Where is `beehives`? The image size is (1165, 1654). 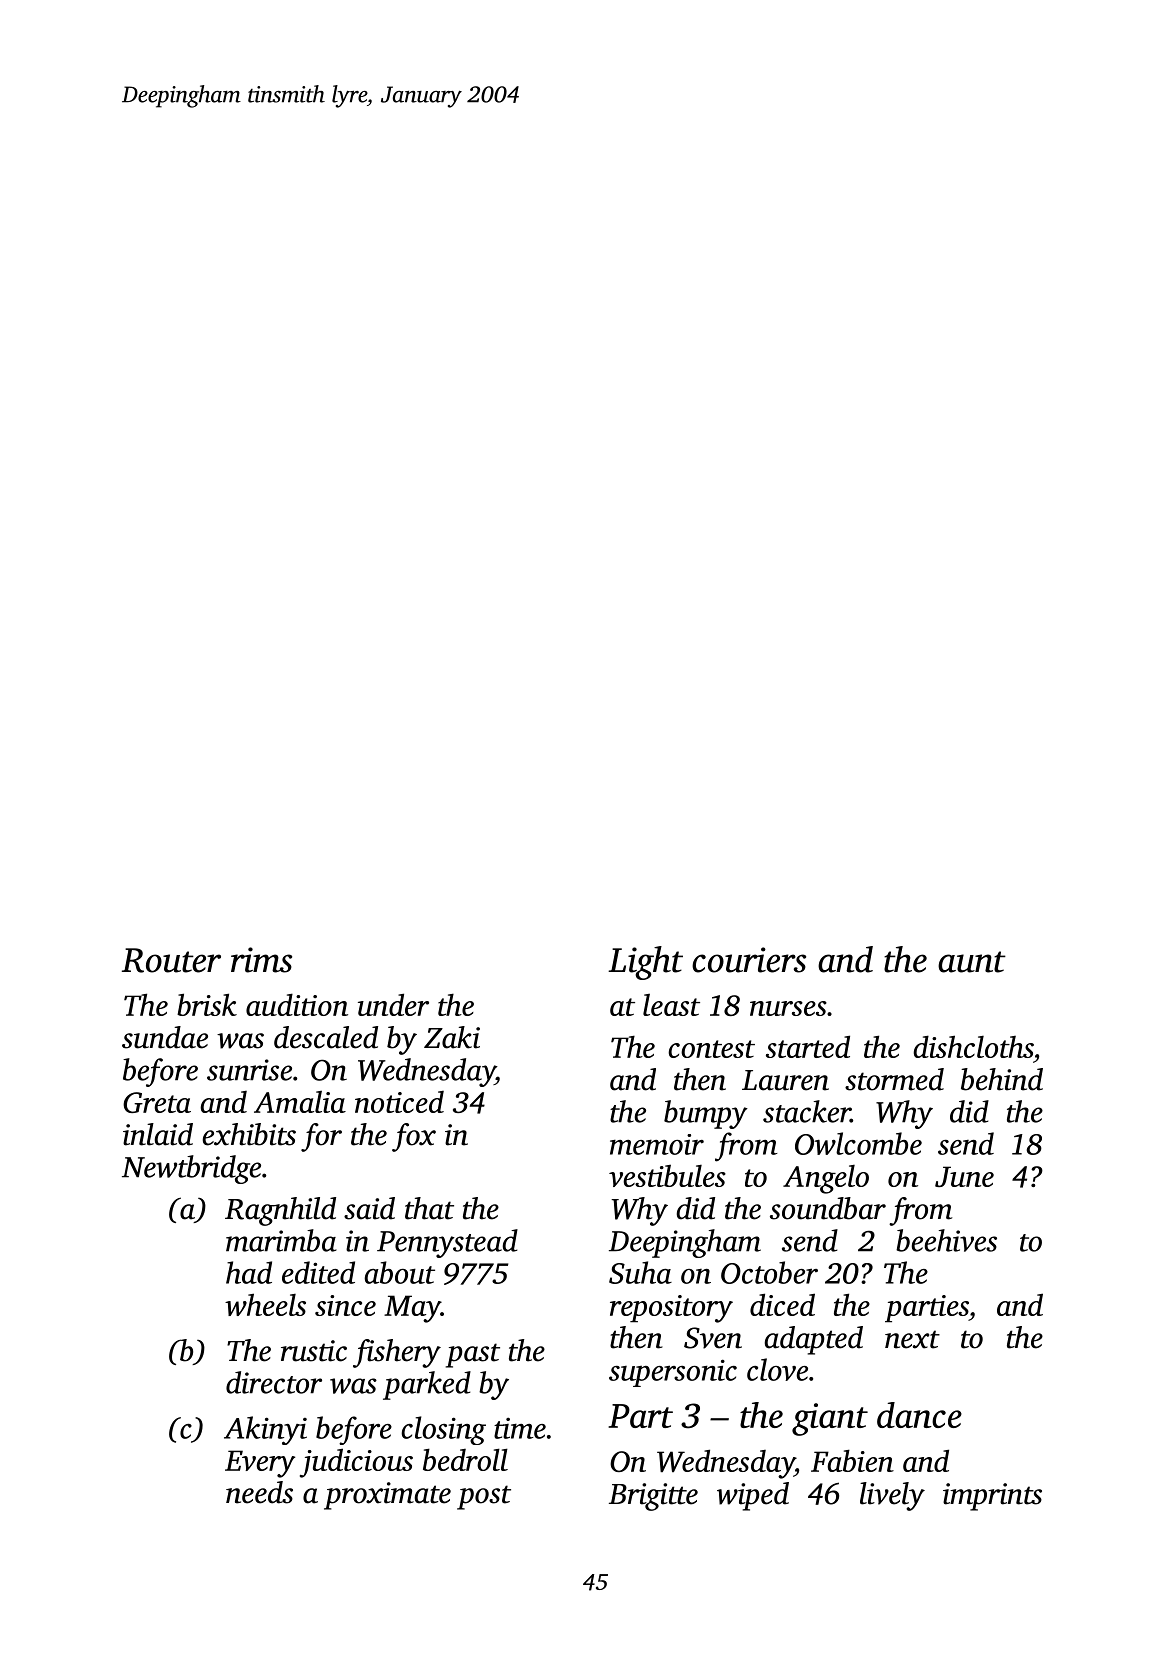
beehives is located at coordinates (946, 1240).
